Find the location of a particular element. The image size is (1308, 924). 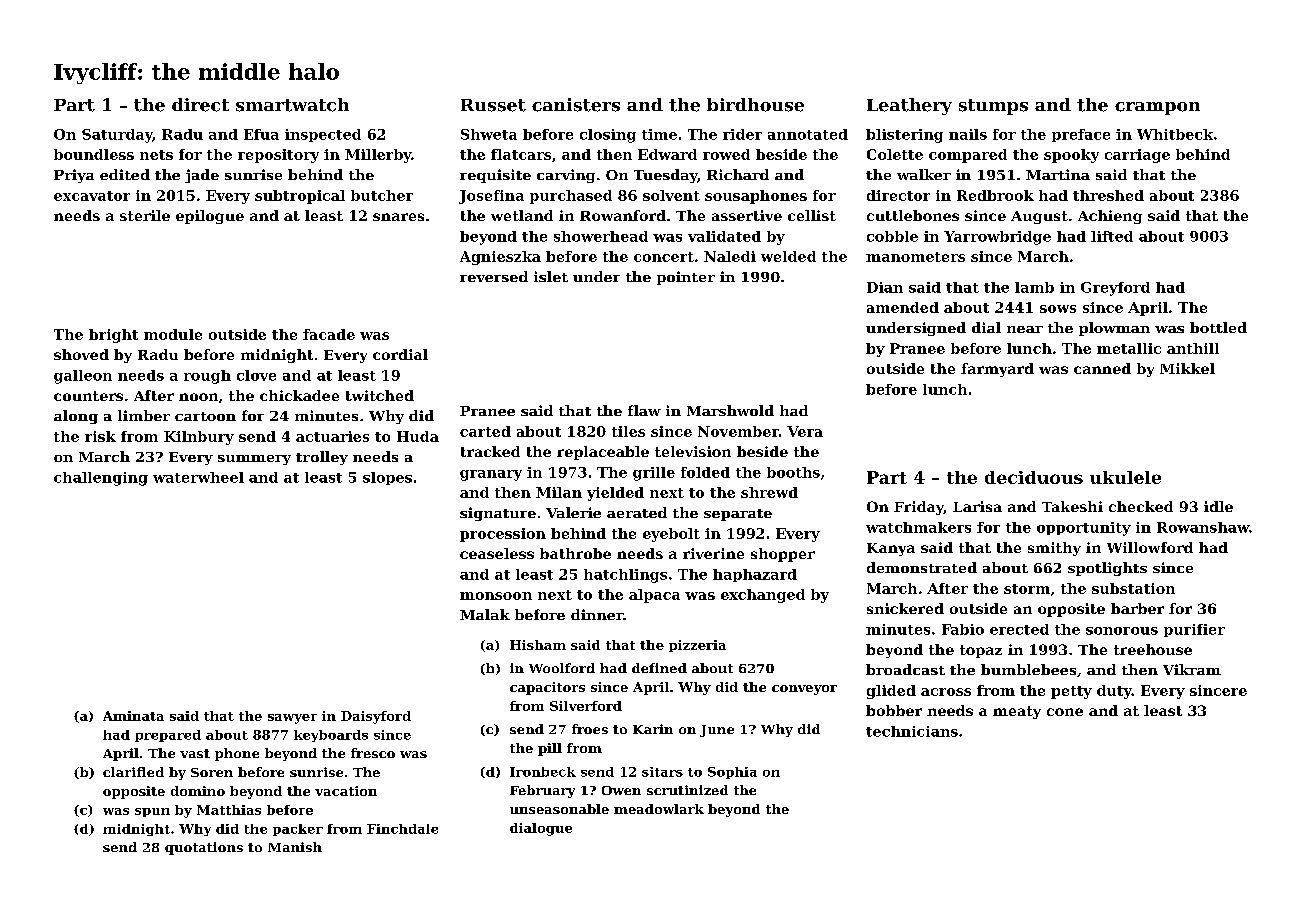

bottled is located at coordinates (1218, 327).
